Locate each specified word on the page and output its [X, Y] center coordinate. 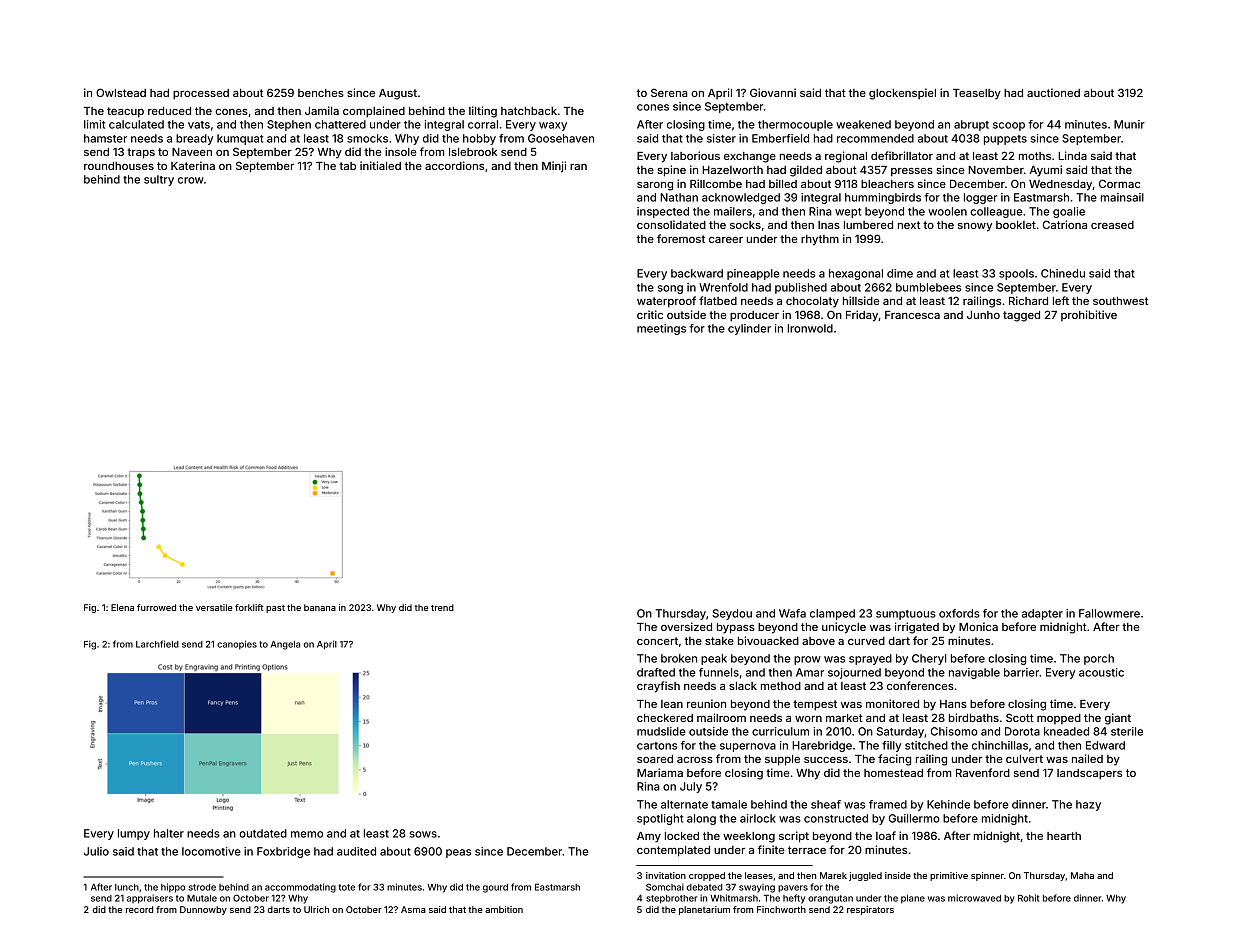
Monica [978, 626]
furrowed [156, 607]
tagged [1021, 316]
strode [202, 887]
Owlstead [121, 92]
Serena [669, 92]
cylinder [749, 329]
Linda [1072, 155]
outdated [263, 833]
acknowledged [741, 198]
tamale [729, 804]
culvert [1024, 759]
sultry [159, 180]
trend [442, 607]
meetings [661, 329]
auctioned [1053, 92]
